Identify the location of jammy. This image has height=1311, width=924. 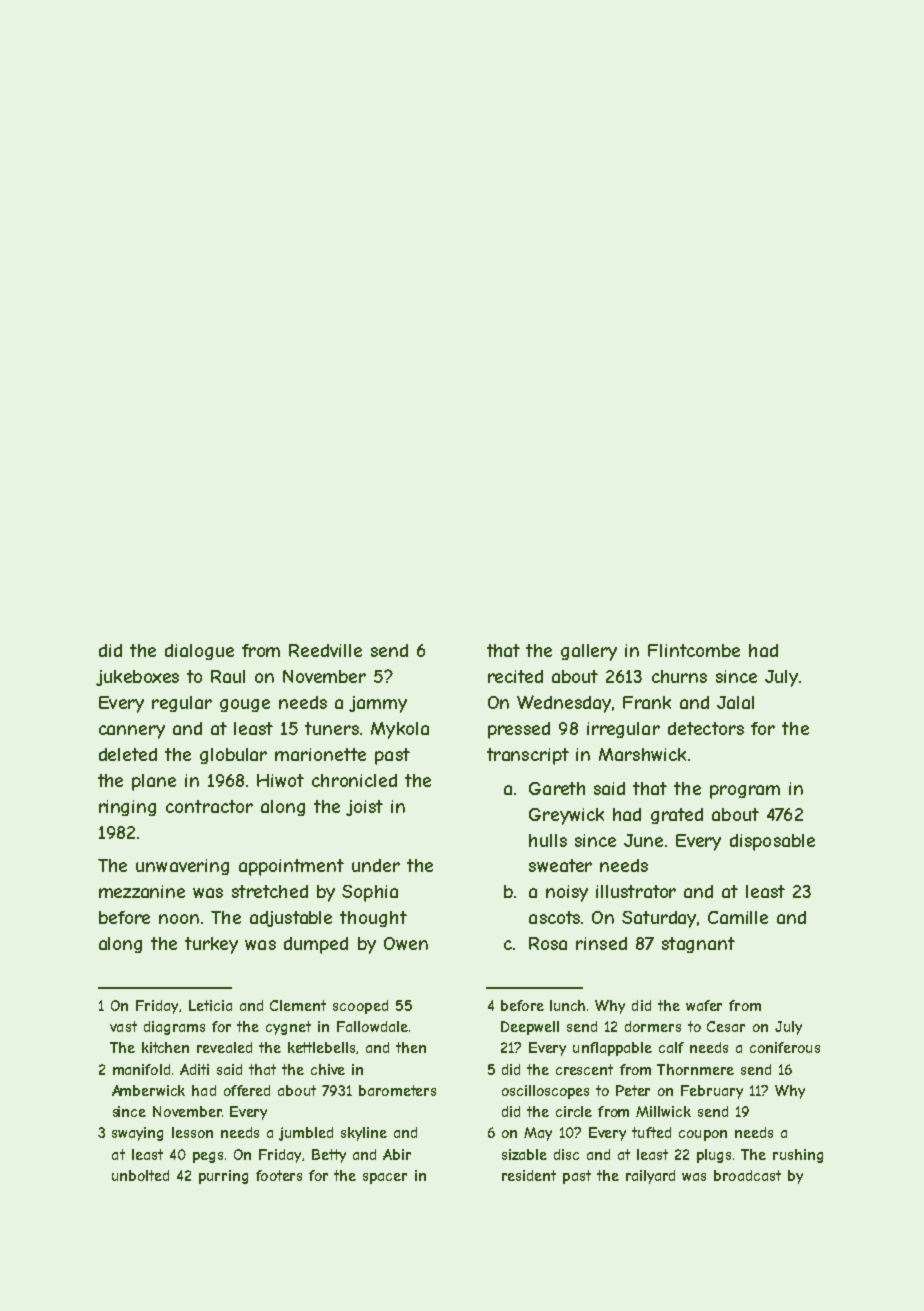
(378, 704).
